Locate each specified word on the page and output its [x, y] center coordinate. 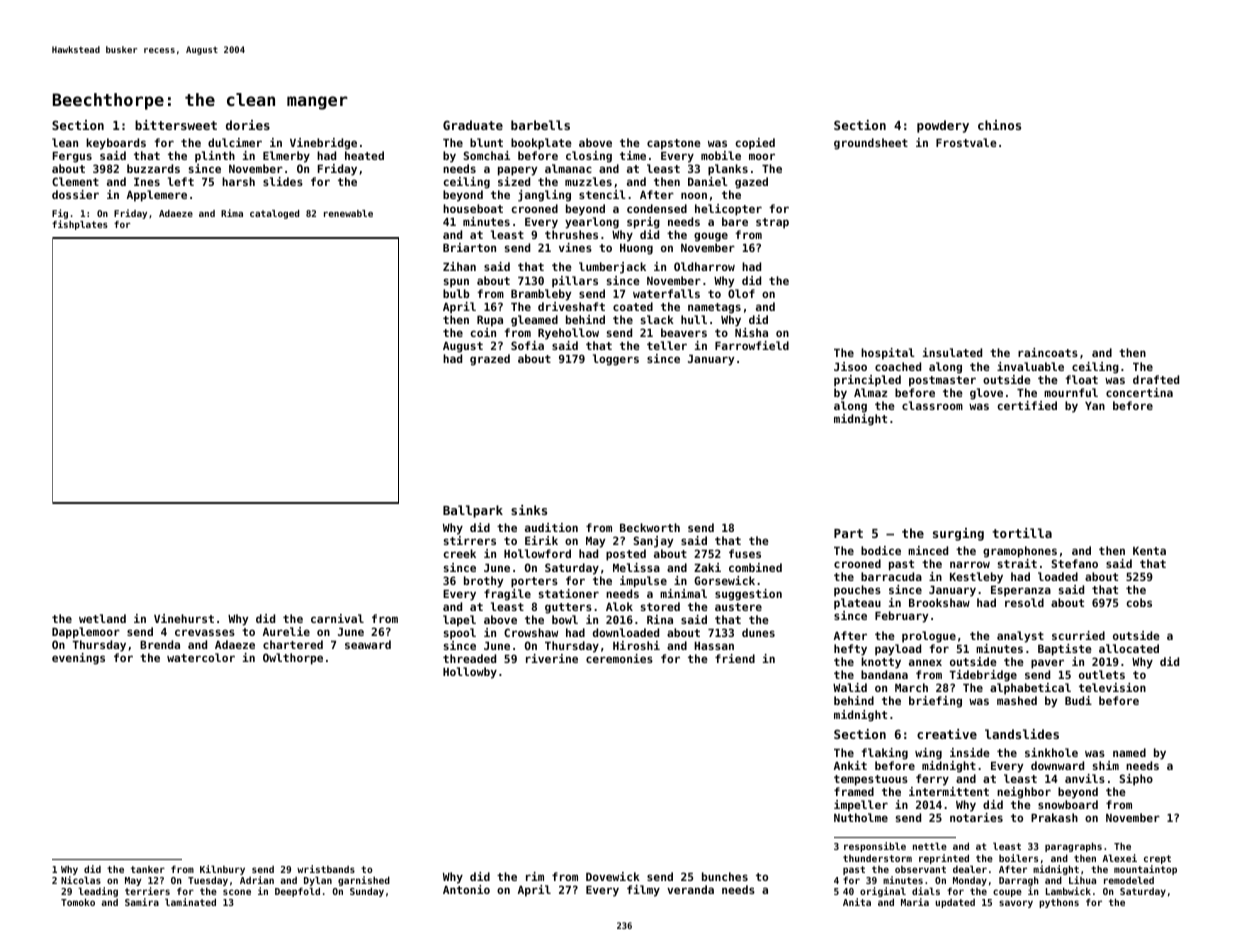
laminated [190, 902]
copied [755, 144]
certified [1027, 405]
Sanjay [653, 542]
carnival [337, 618]
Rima [232, 213]
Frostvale [966, 142]
